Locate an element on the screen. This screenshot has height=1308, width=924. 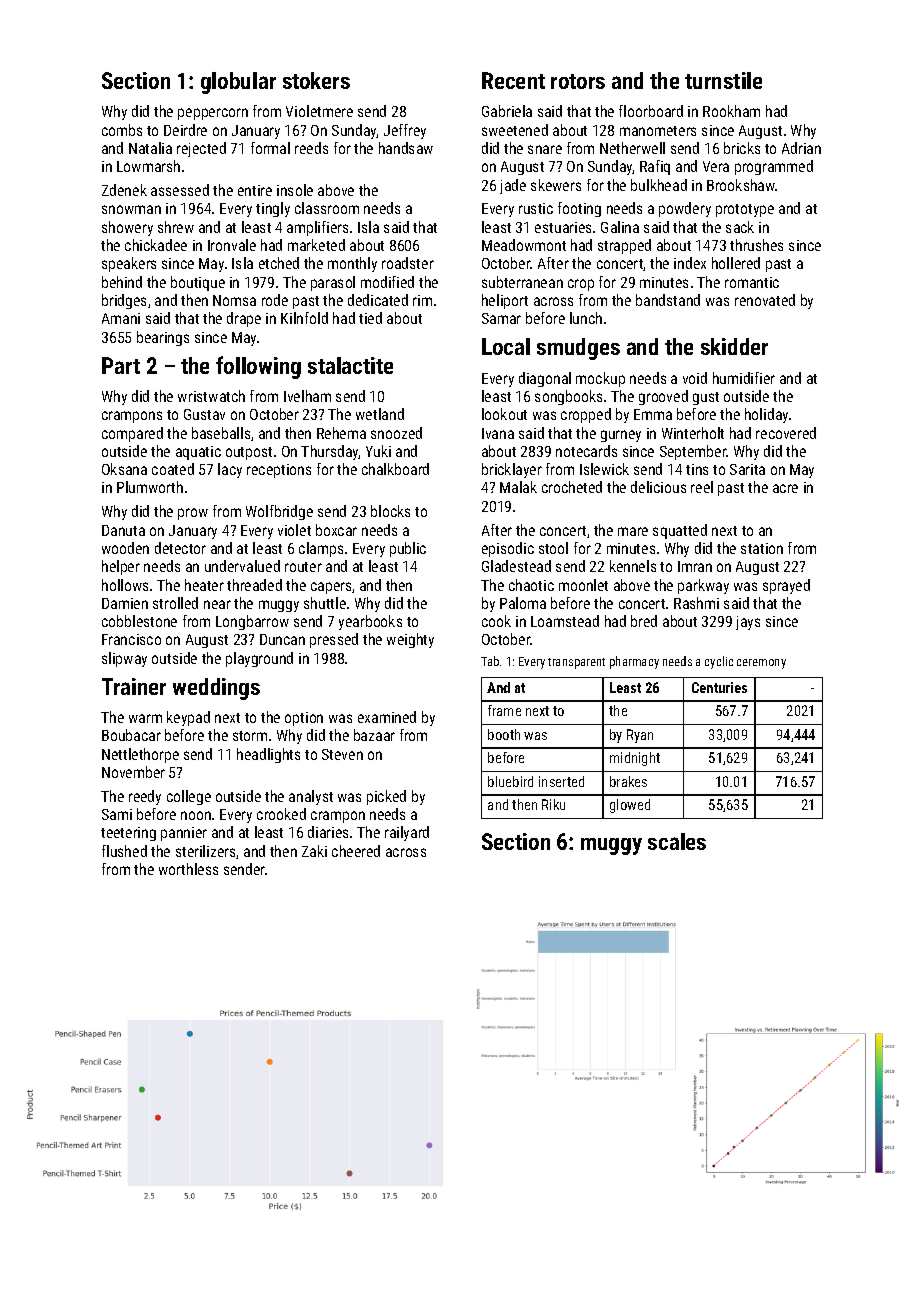
Jeffrey is located at coordinates (405, 131).
